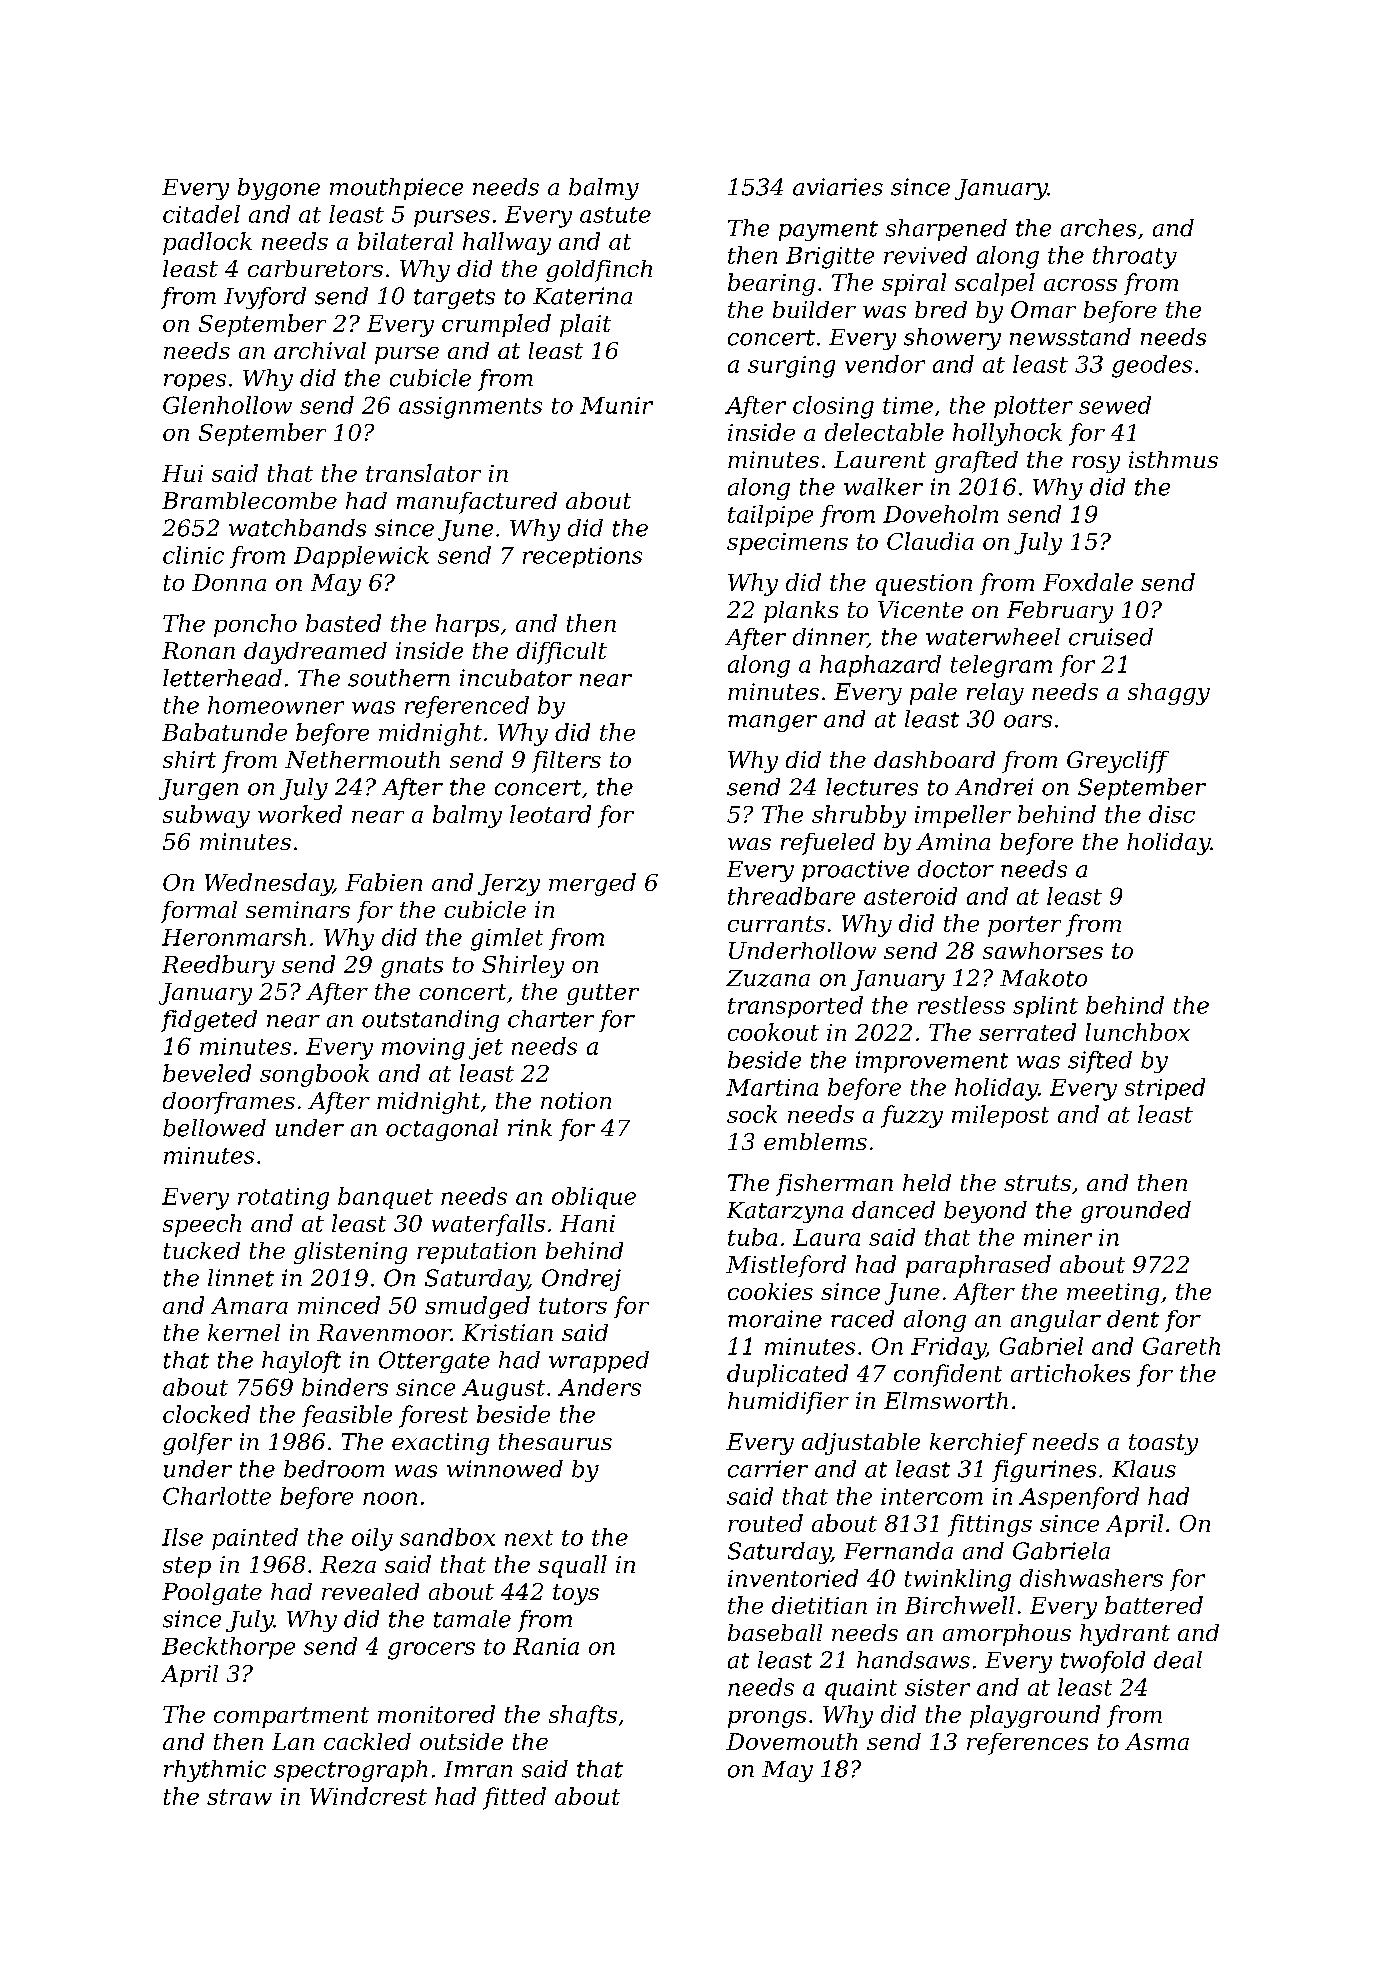  What do you see at coordinates (1136, 1212) in the screenshot?
I see `grounded` at bounding box center [1136, 1212].
